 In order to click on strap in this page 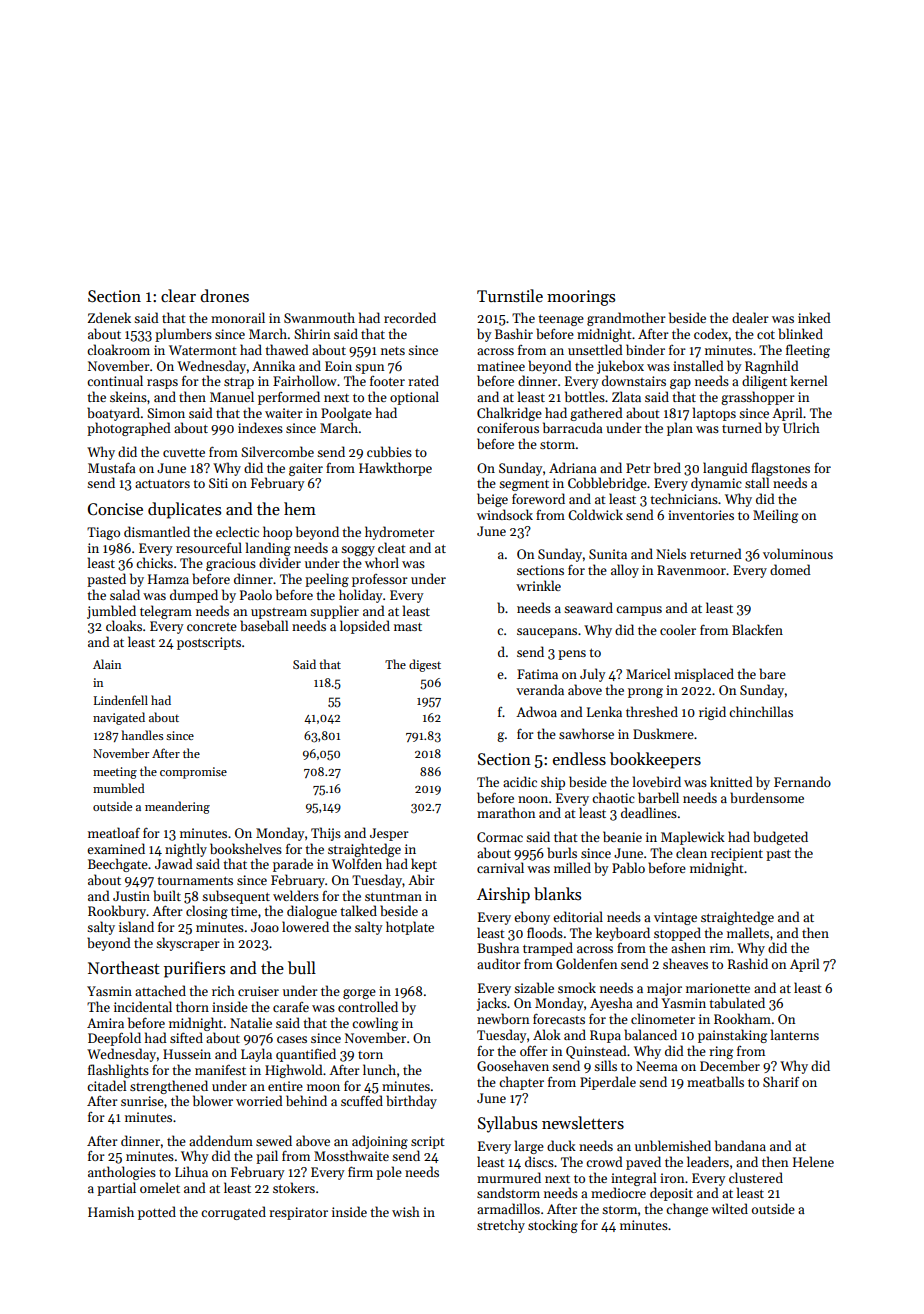, I will do `click(239, 383)`.
